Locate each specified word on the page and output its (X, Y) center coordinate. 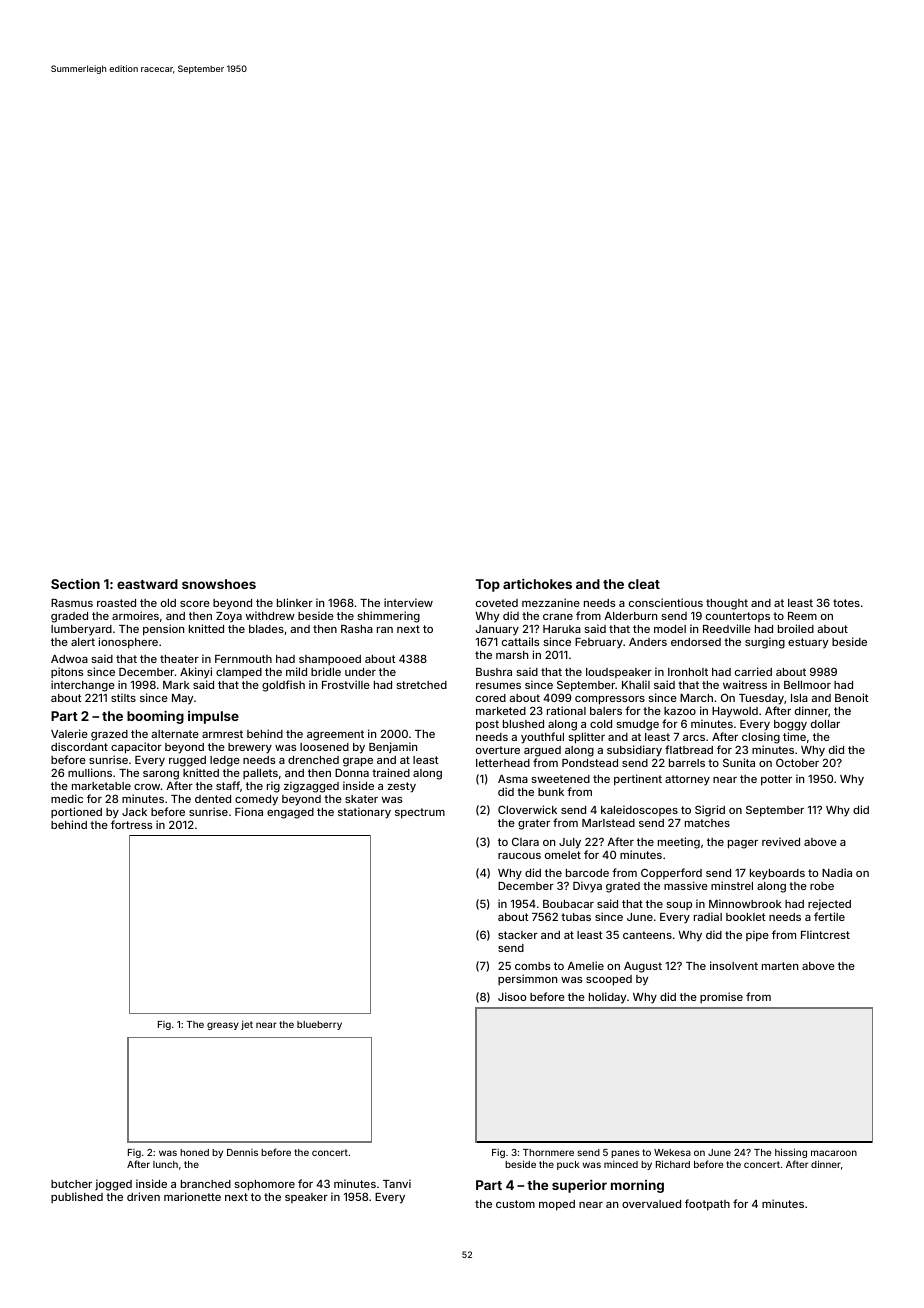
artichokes (537, 584)
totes (846, 603)
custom (515, 1204)
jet (247, 1025)
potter (776, 780)
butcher (71, 1184)
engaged (290, 813)
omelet (563, 855)
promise (721, 997)
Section (75, 584)
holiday (607, 998)
